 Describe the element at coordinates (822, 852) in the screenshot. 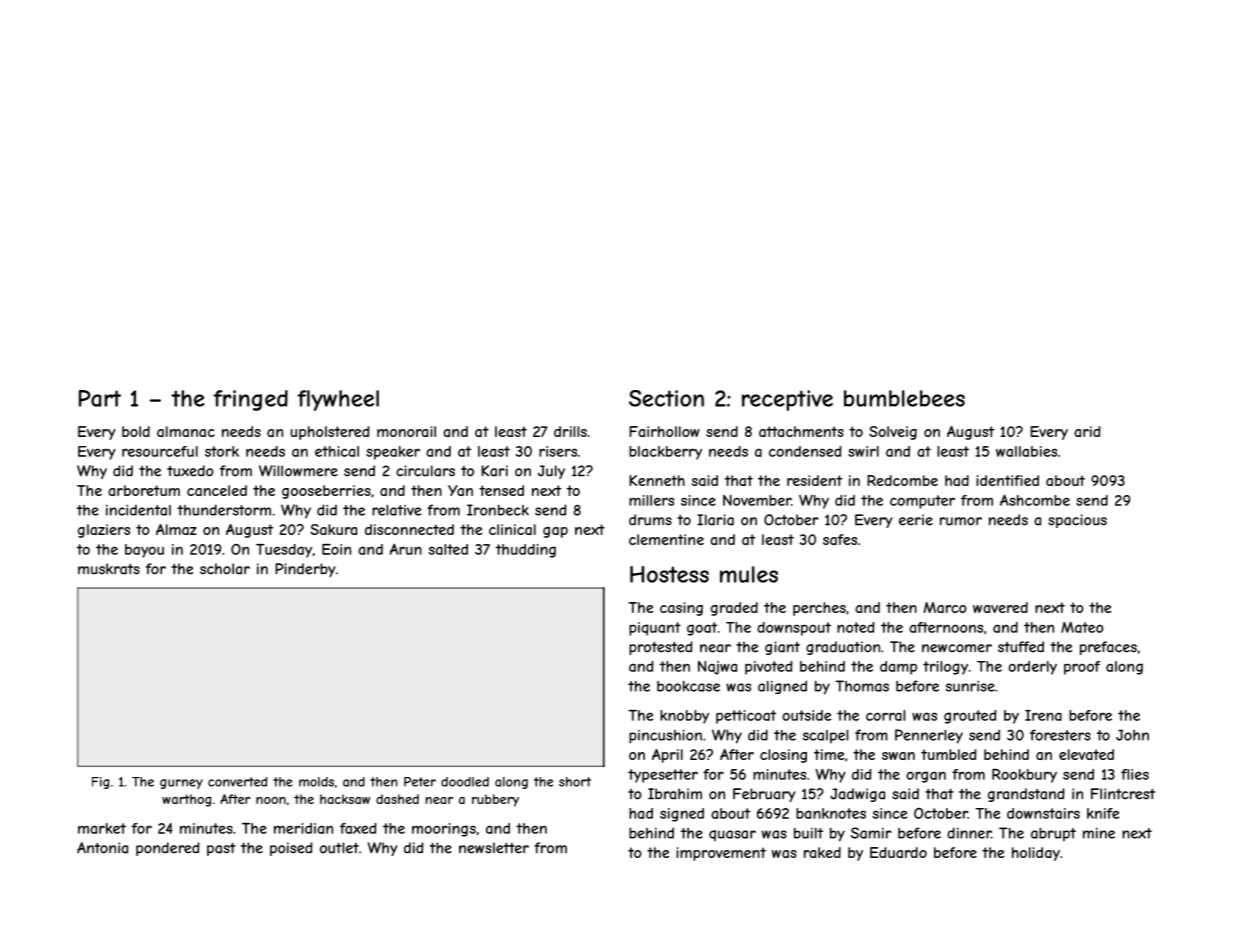

I see `raked` at that location.
